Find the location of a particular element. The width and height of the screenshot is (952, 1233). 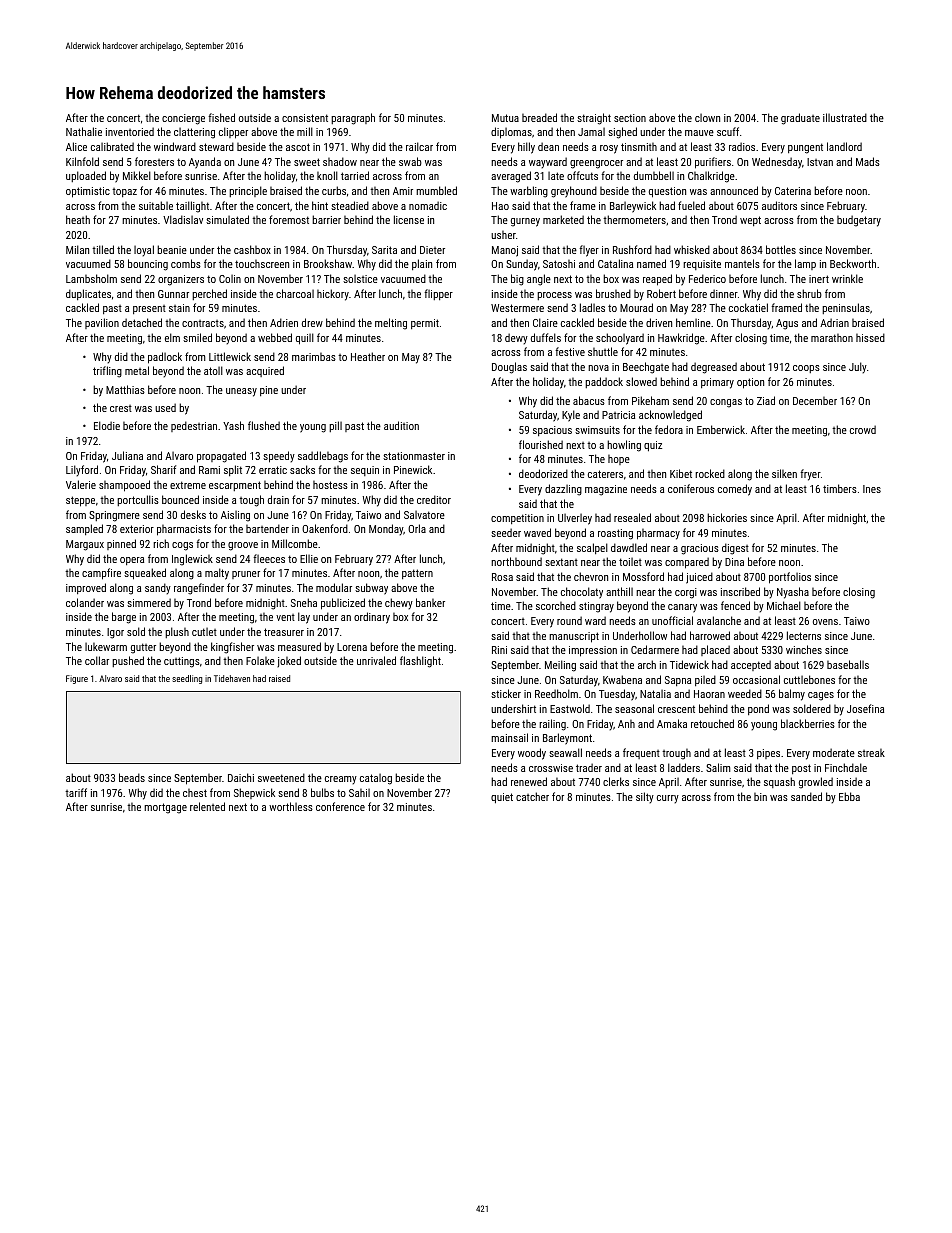

baseballs is located at coordinates (848, 664).
